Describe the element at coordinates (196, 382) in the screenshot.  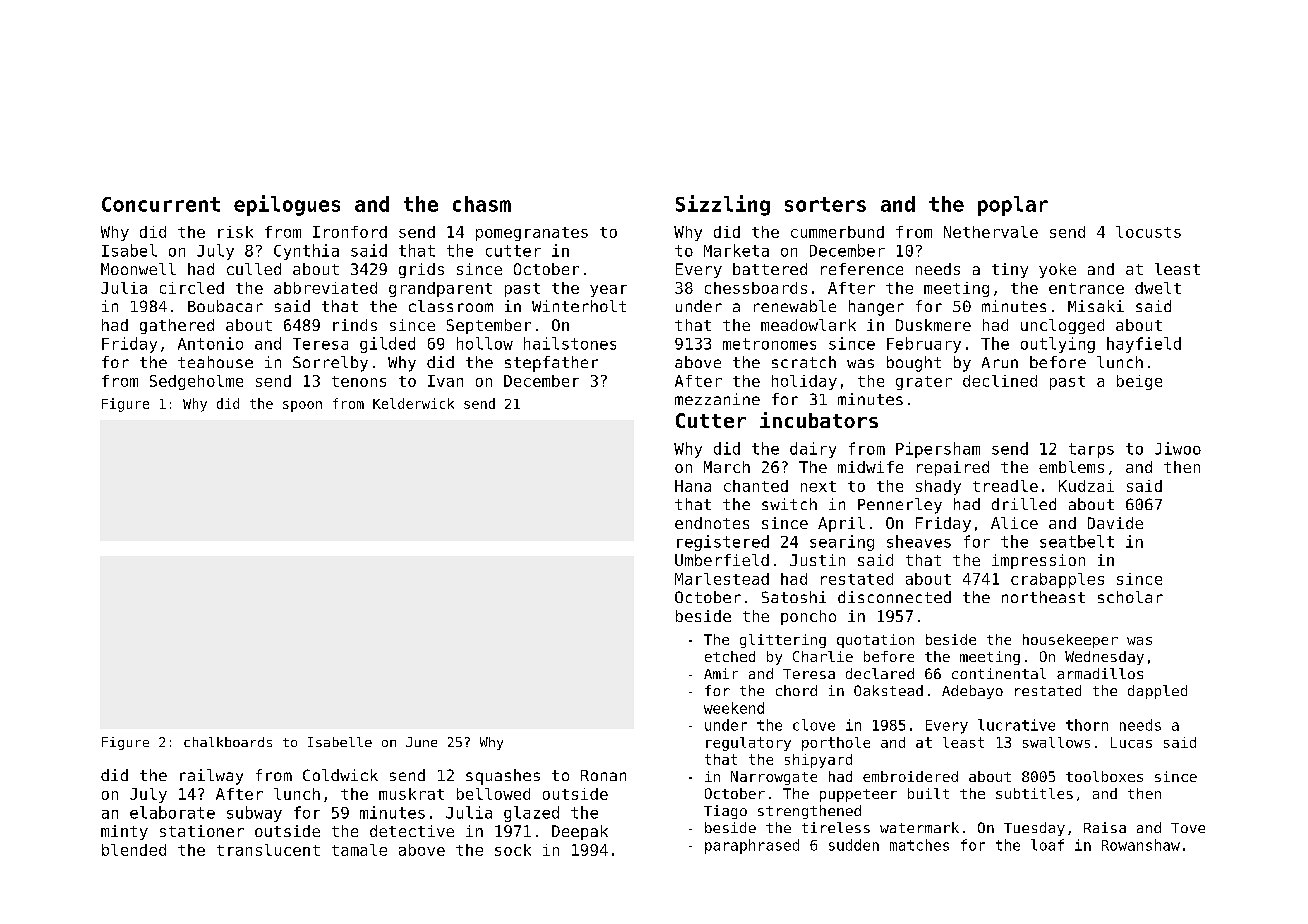
I see `Sedgeholme` at that location.
